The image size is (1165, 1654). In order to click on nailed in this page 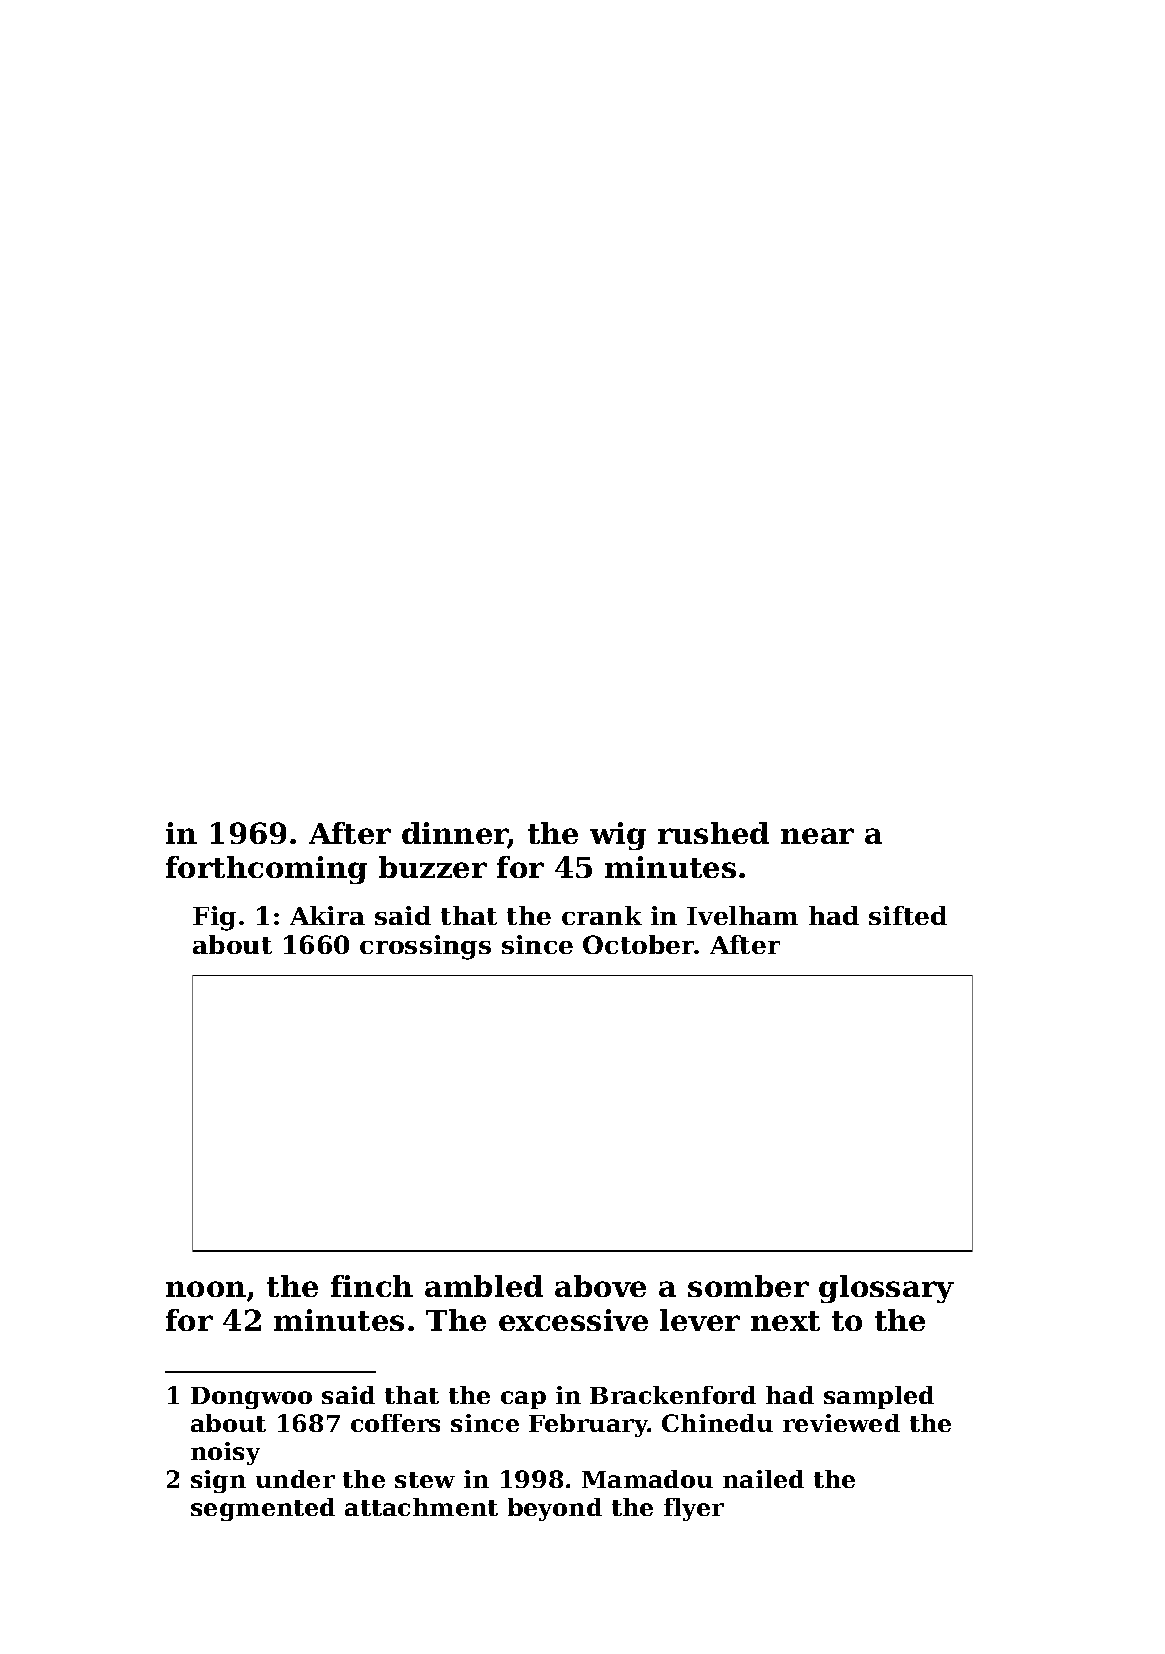, I will do `click(763, 1479)`.
